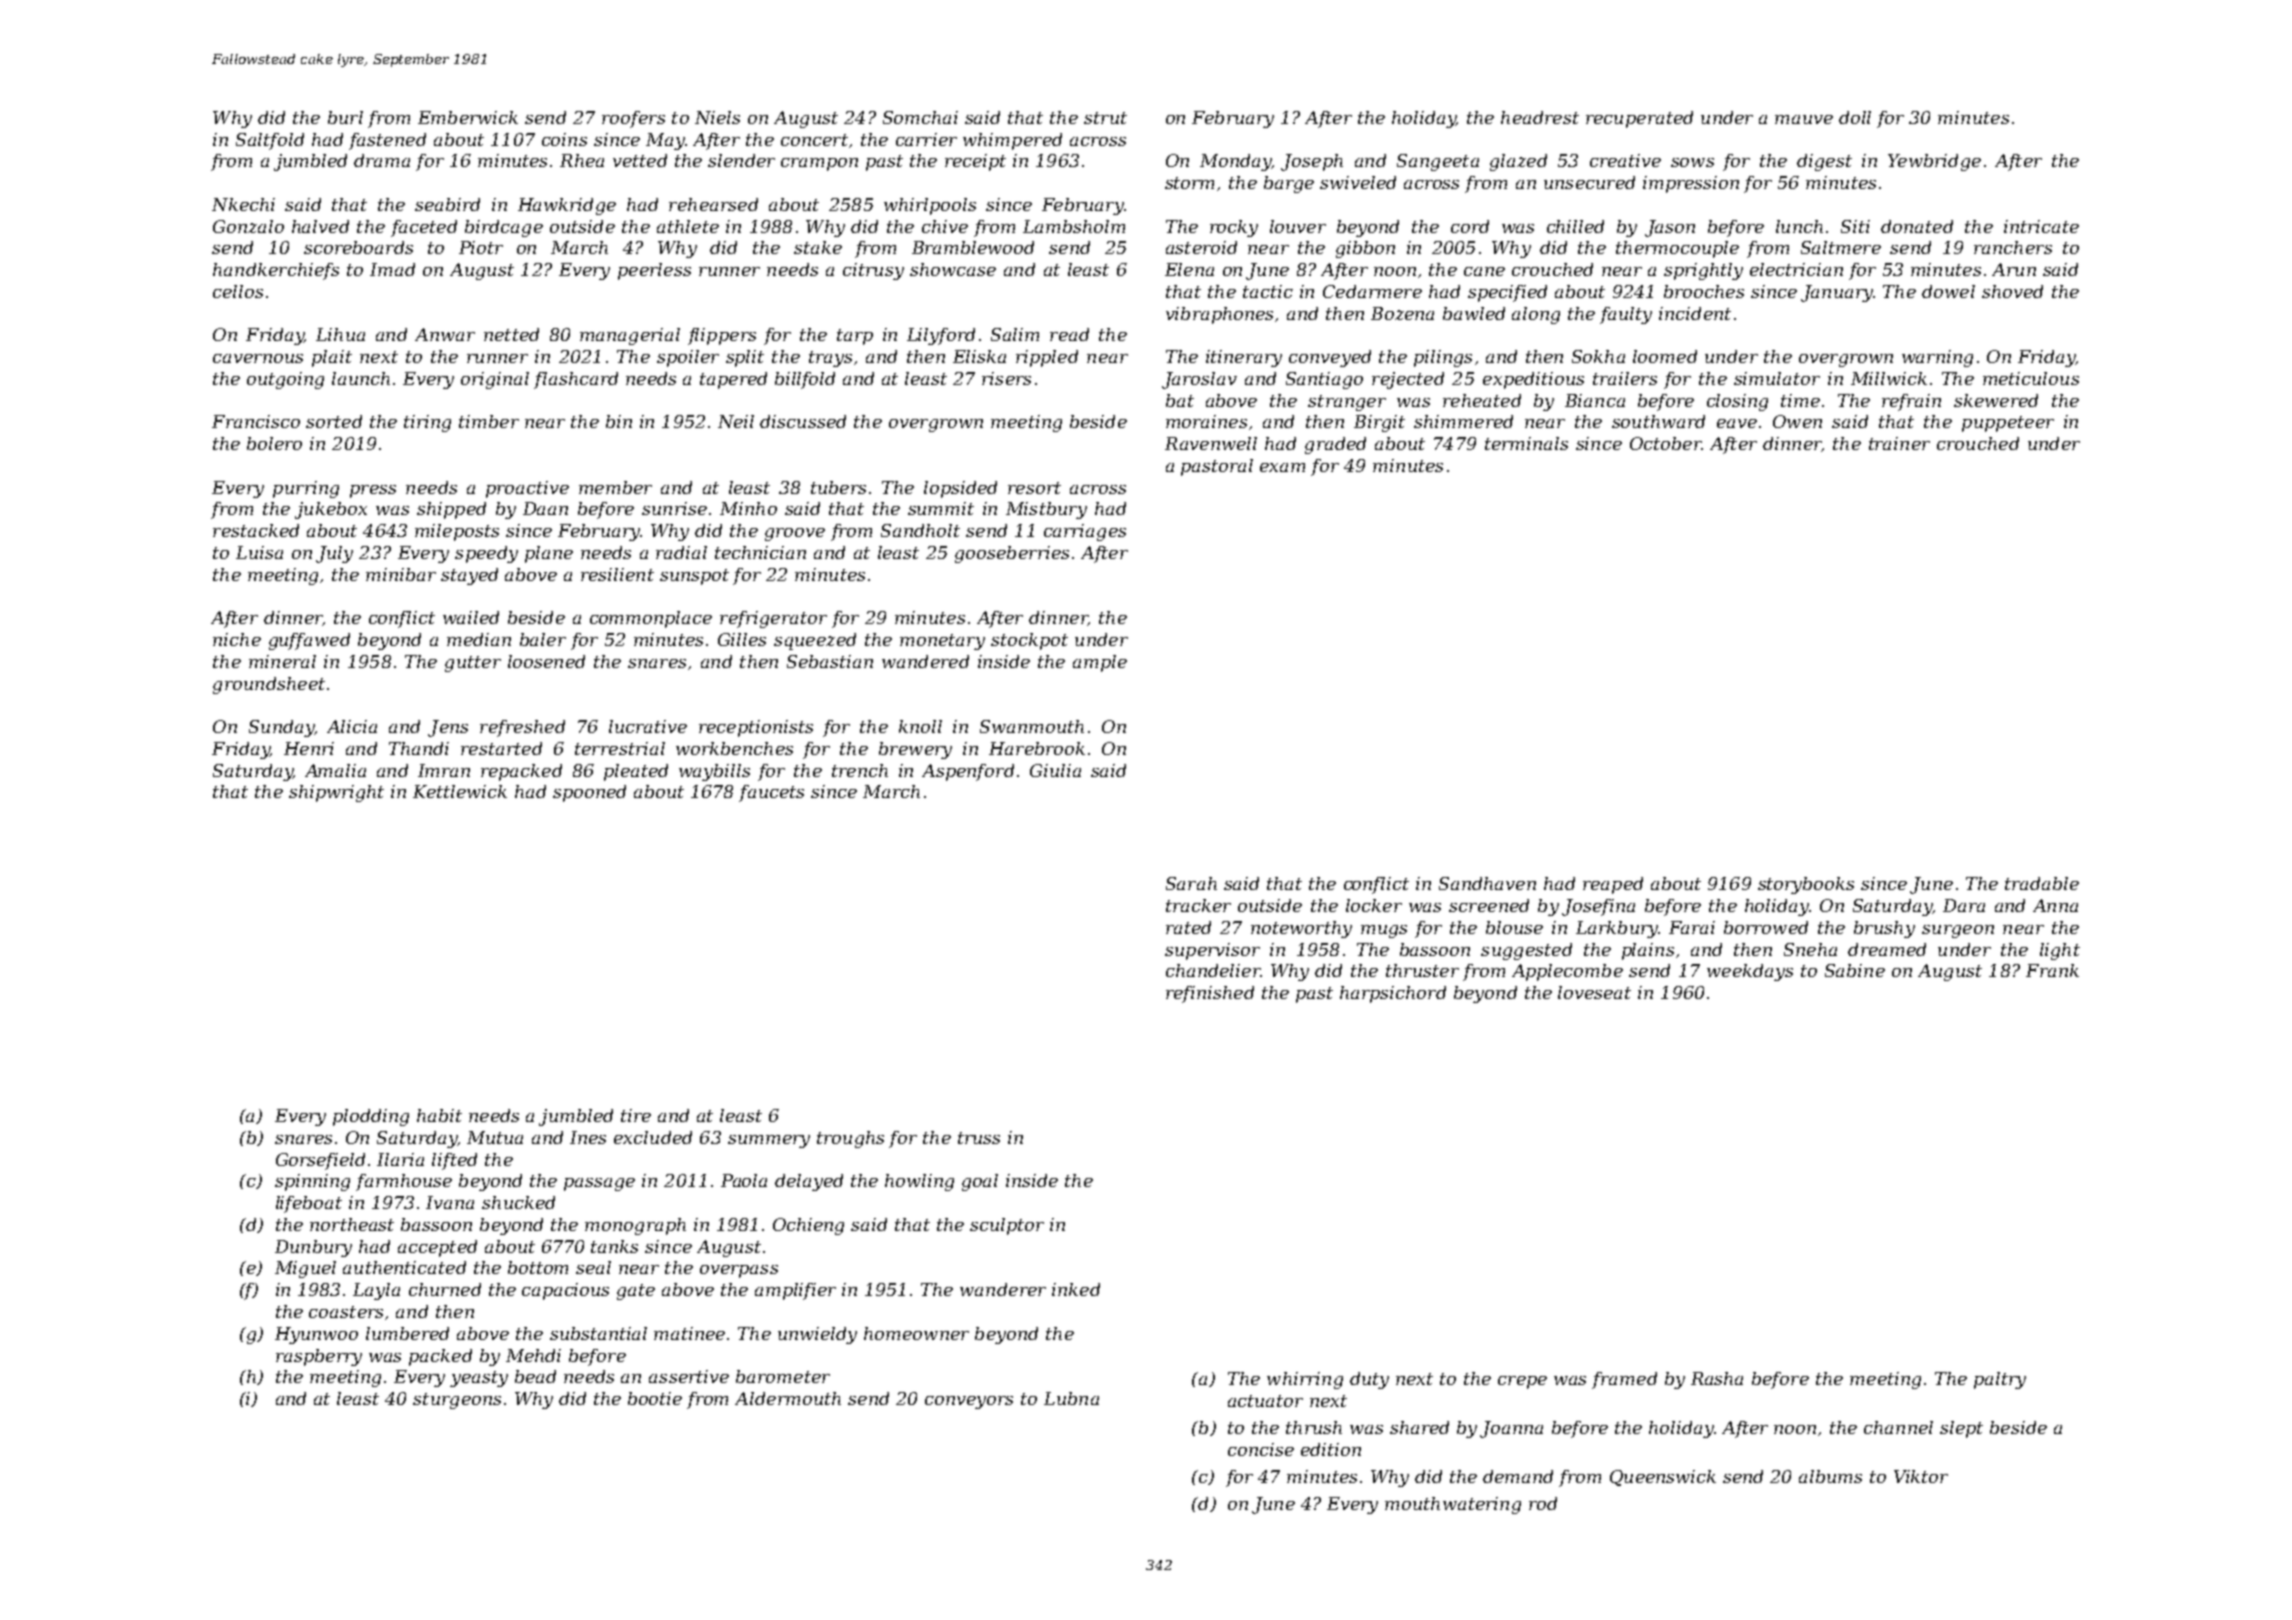 The width and height of the document is (2292, 1620). Describe the element at coordinates (371, 1117) in the document. I see `plodding` at that location.
